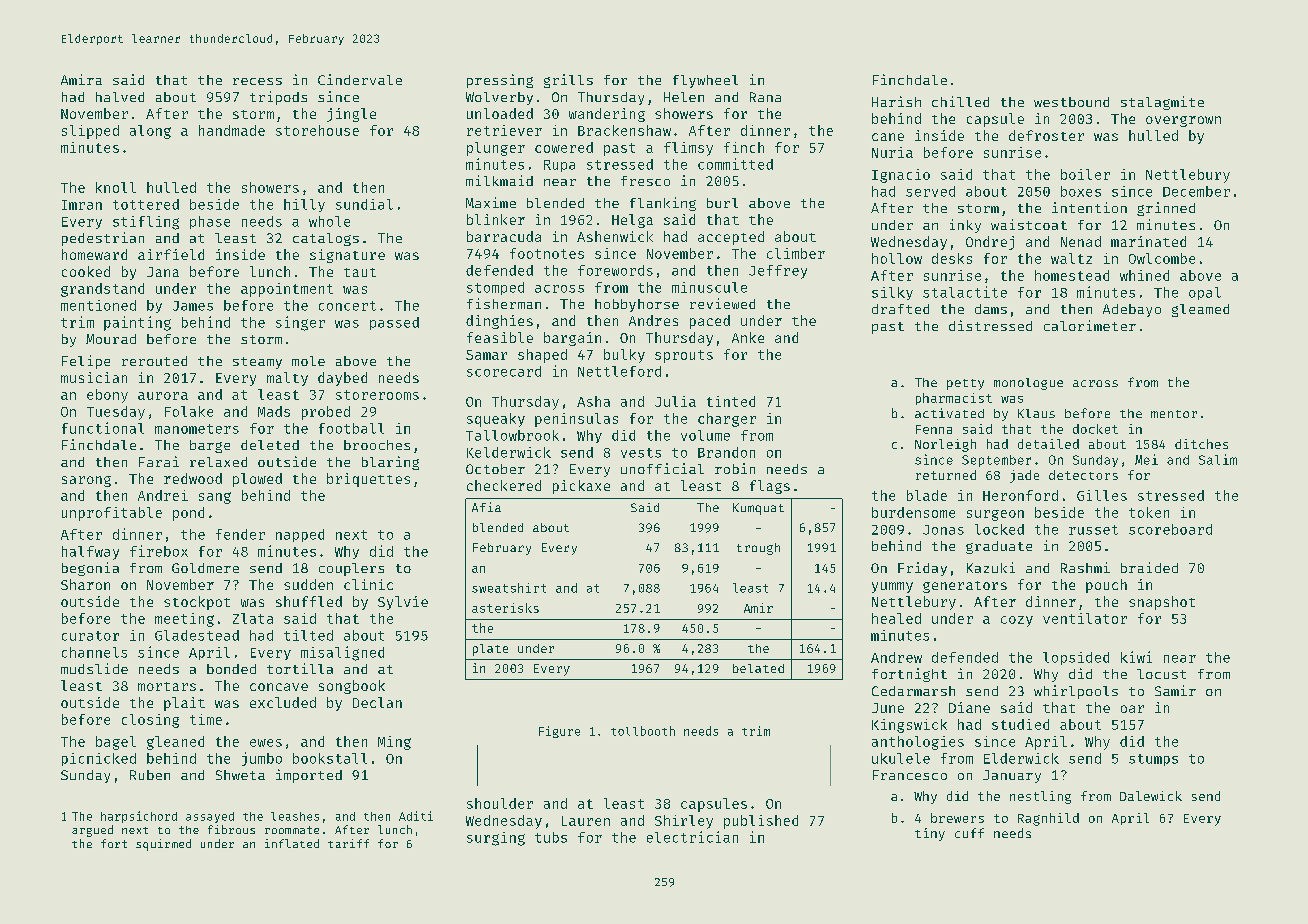 Image resolution: width=1308 pixels, height=924 pixels. Describe the element at coordinates (139, 817) in the screenshot. I see `harpsichord` at that location.
